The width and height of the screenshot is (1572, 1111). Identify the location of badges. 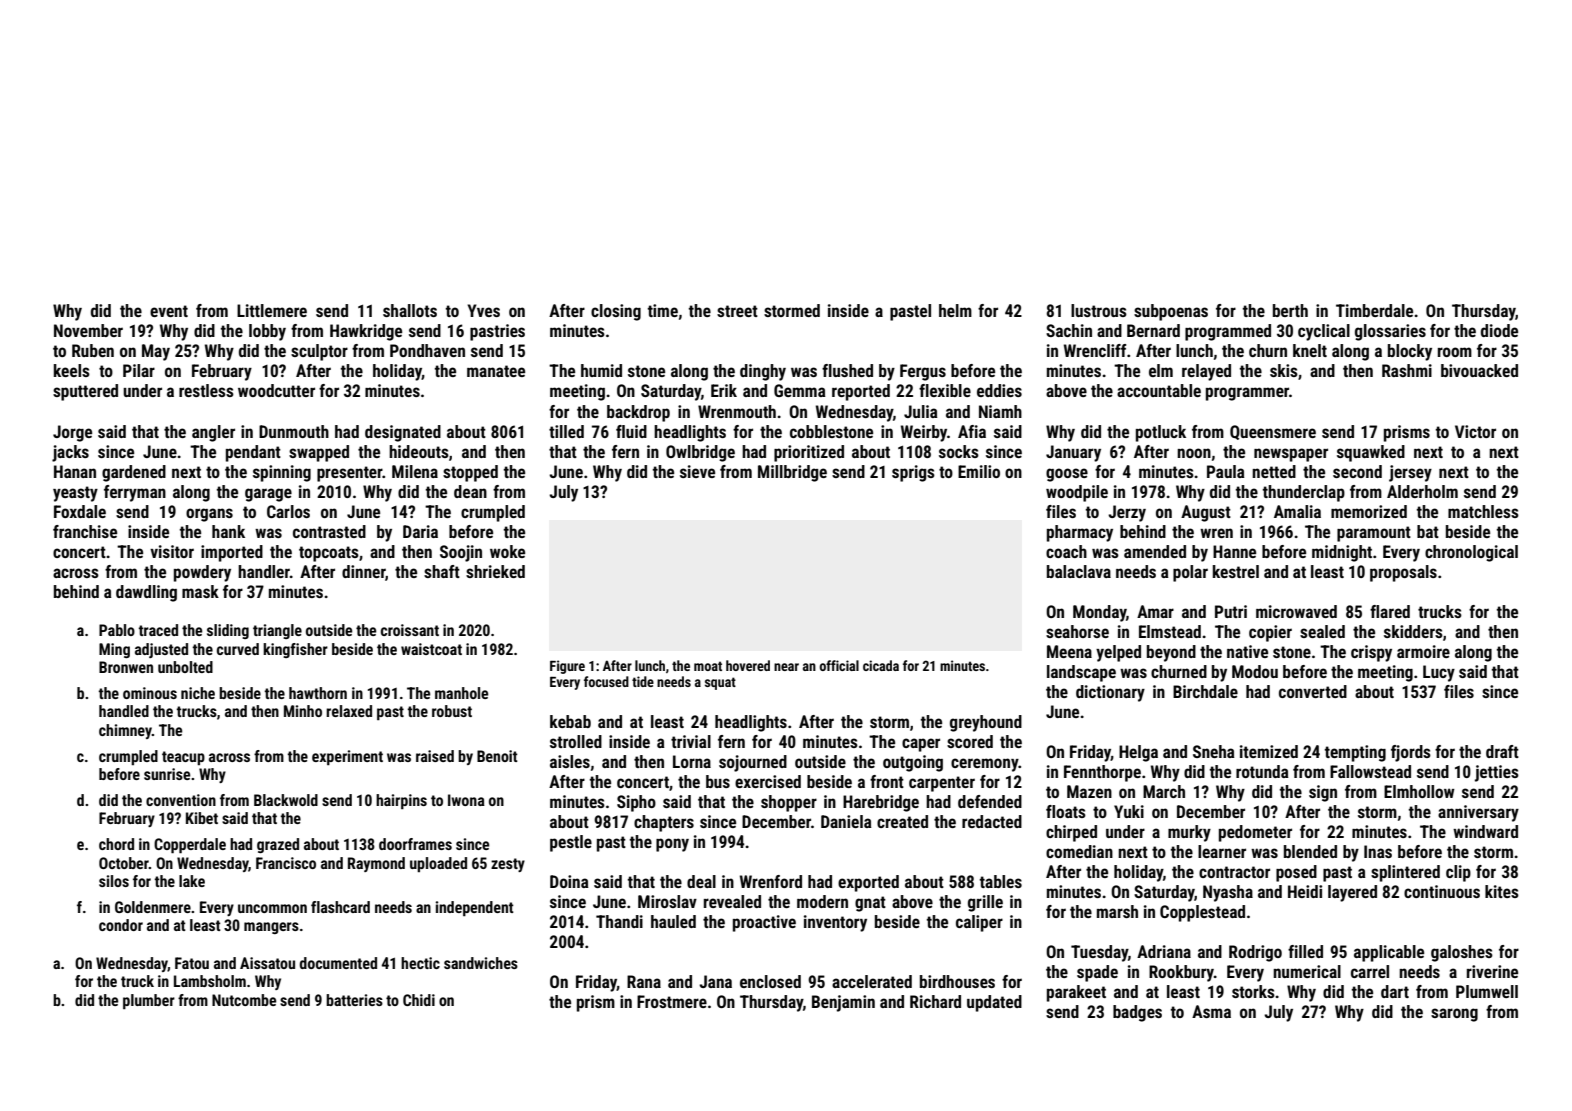
(1137, 1013).
